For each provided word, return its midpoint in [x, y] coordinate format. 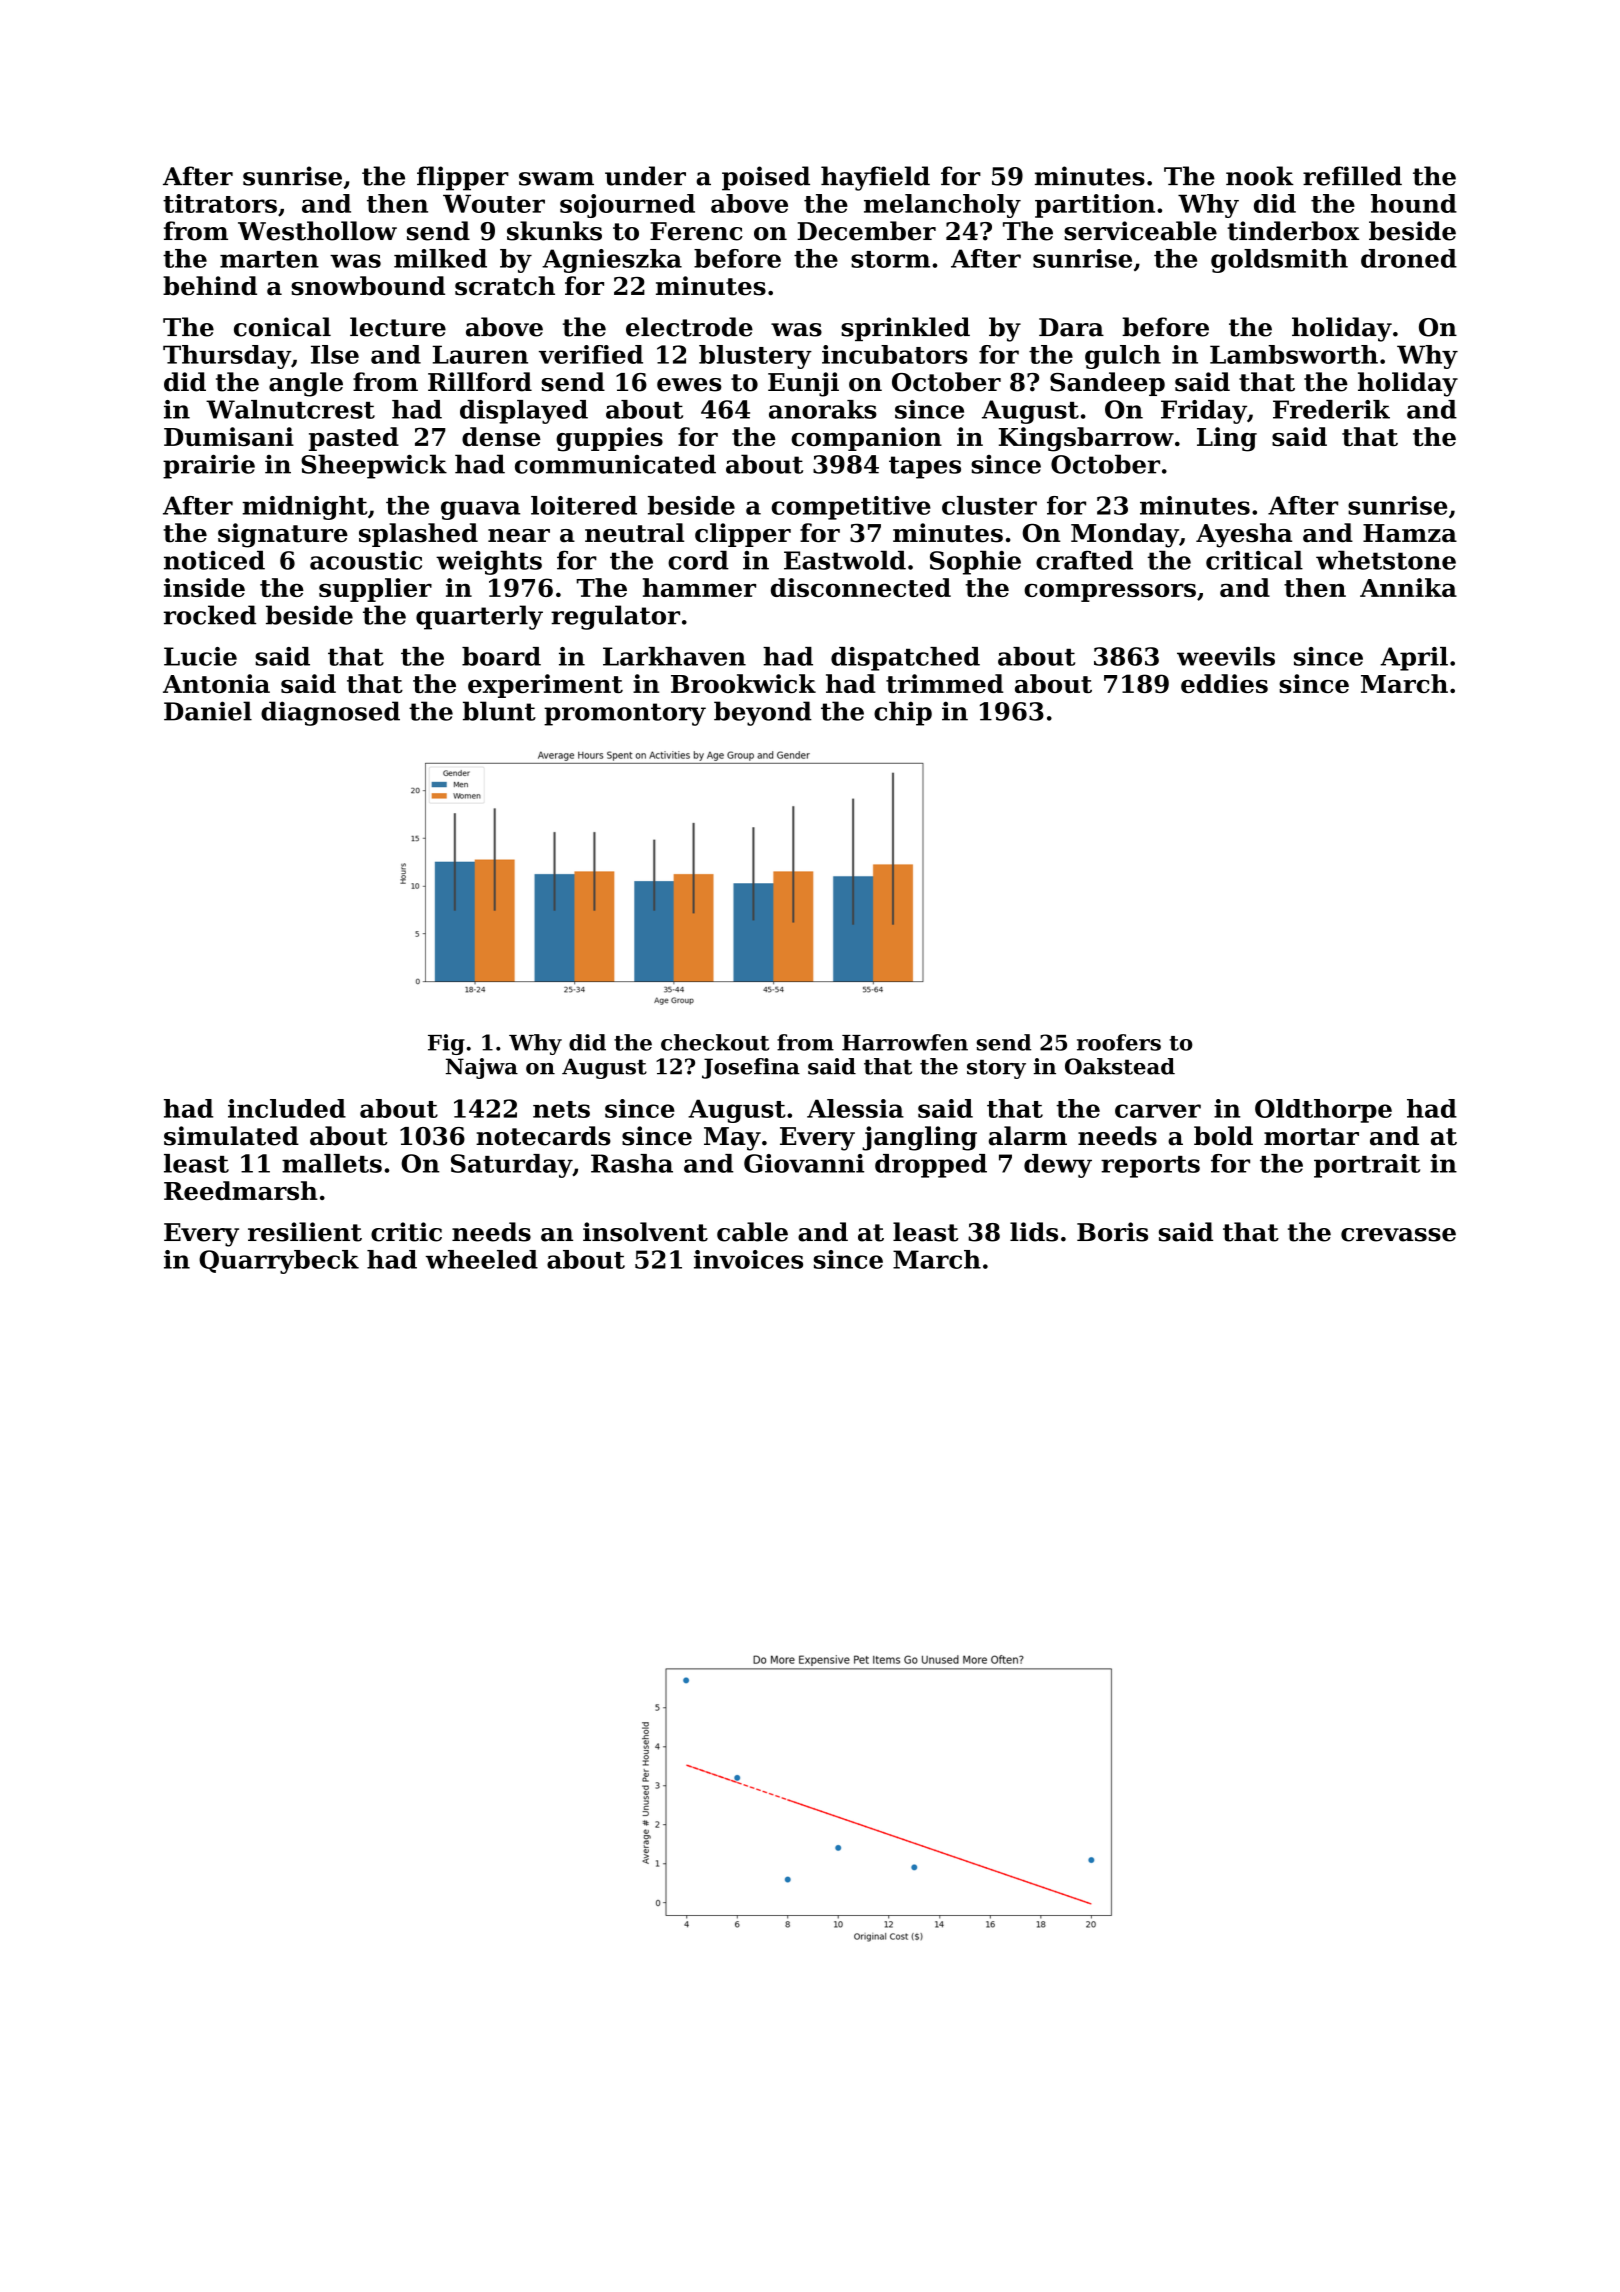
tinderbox [1293, 231]
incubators [895, 354]
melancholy [942, 206]
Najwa [482, 1068]
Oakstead [1120, 1066]
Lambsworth [1294, 354]
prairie [209, 466]
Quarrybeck [279, 1262]
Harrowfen [905, 1042]
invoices [748, 1259]
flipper [463, 178]
